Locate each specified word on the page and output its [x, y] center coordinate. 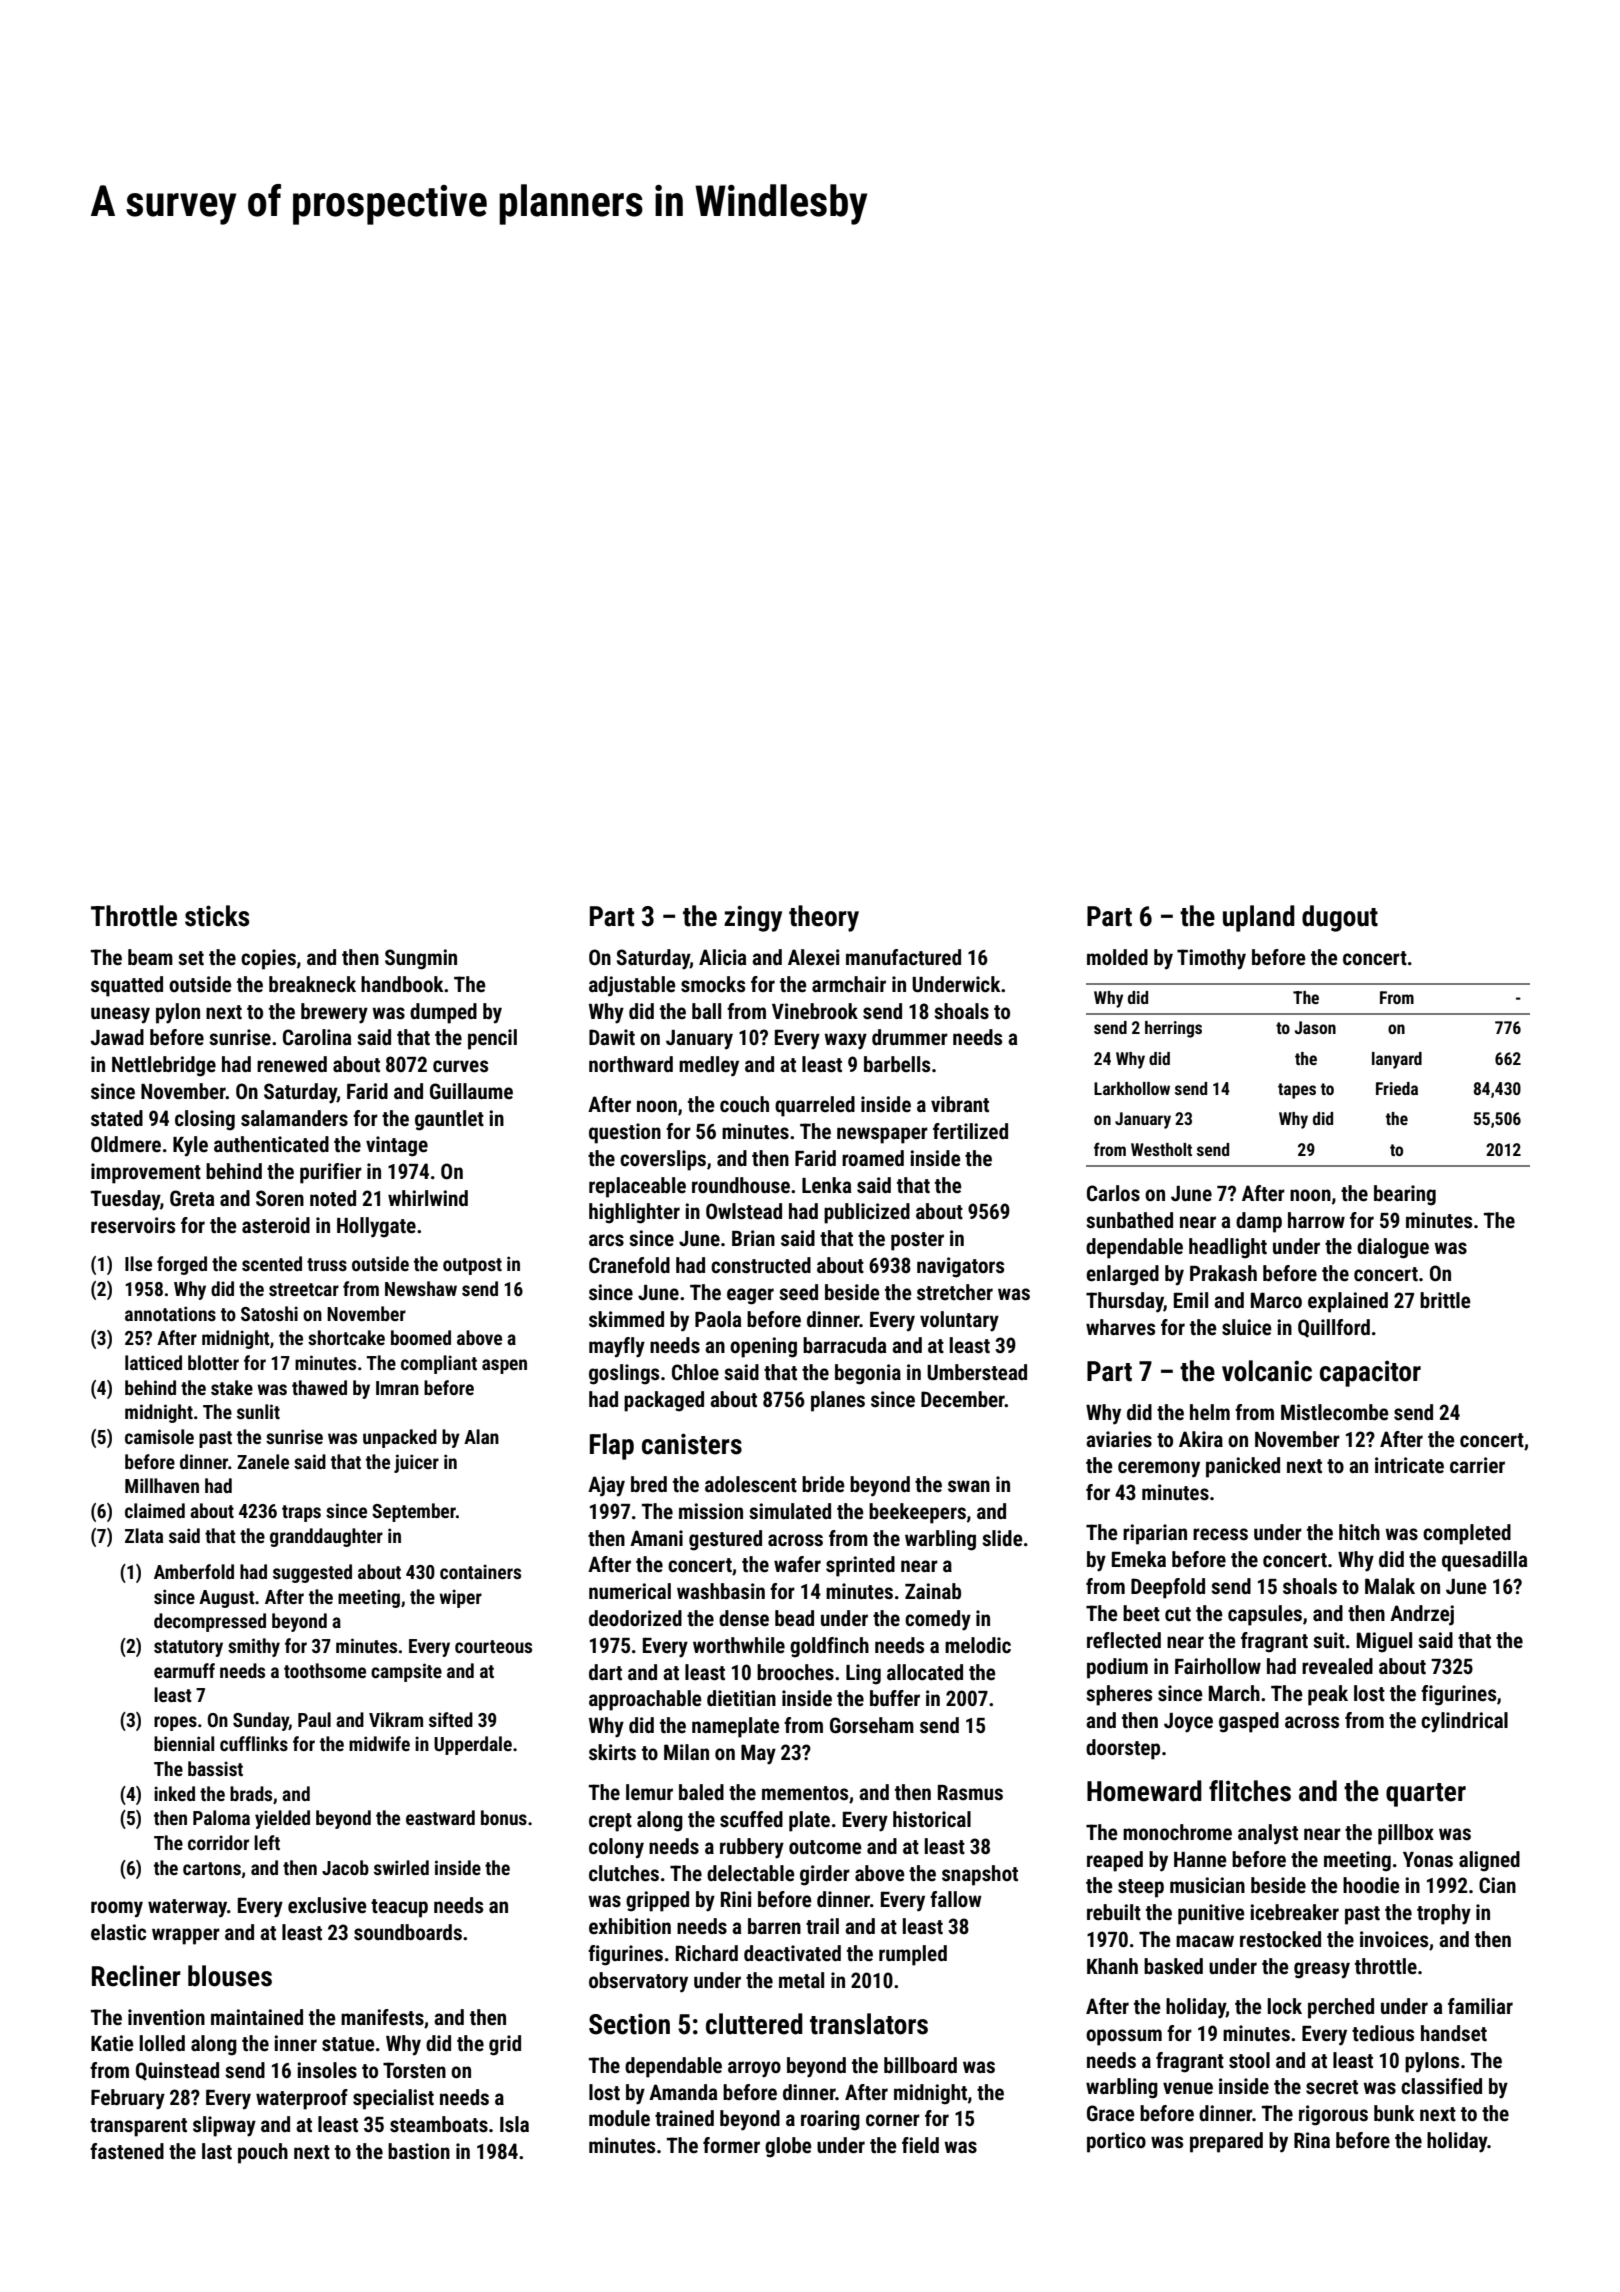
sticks [217, 916]
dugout [1340, 918]
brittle [1445, 1300]
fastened [127, 2151]
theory [824, 918]
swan [969, 1486]
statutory [188, 1648]
